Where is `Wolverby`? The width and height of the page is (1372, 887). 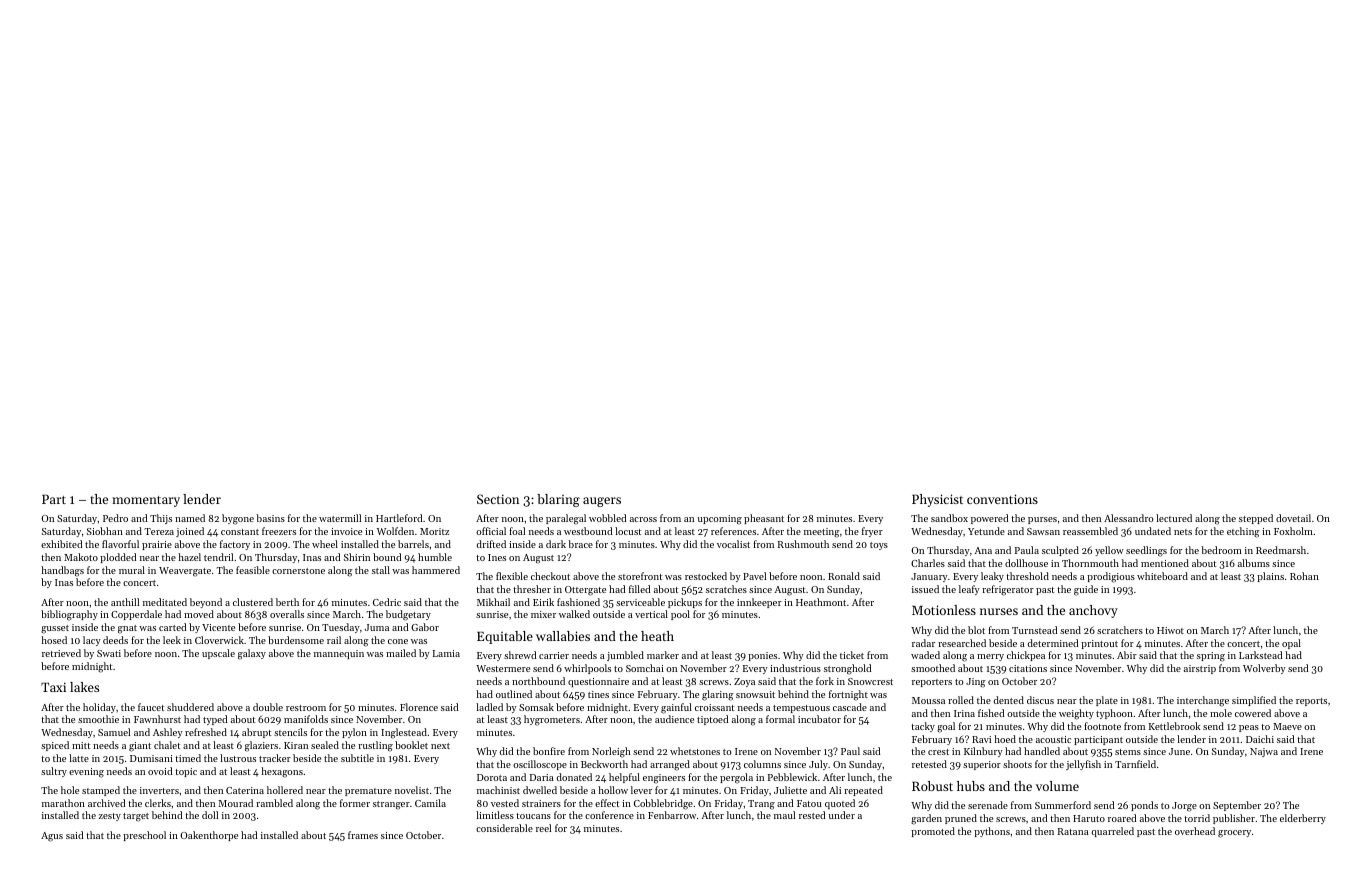
Wolverby is located at coordinates (1264, 669).
